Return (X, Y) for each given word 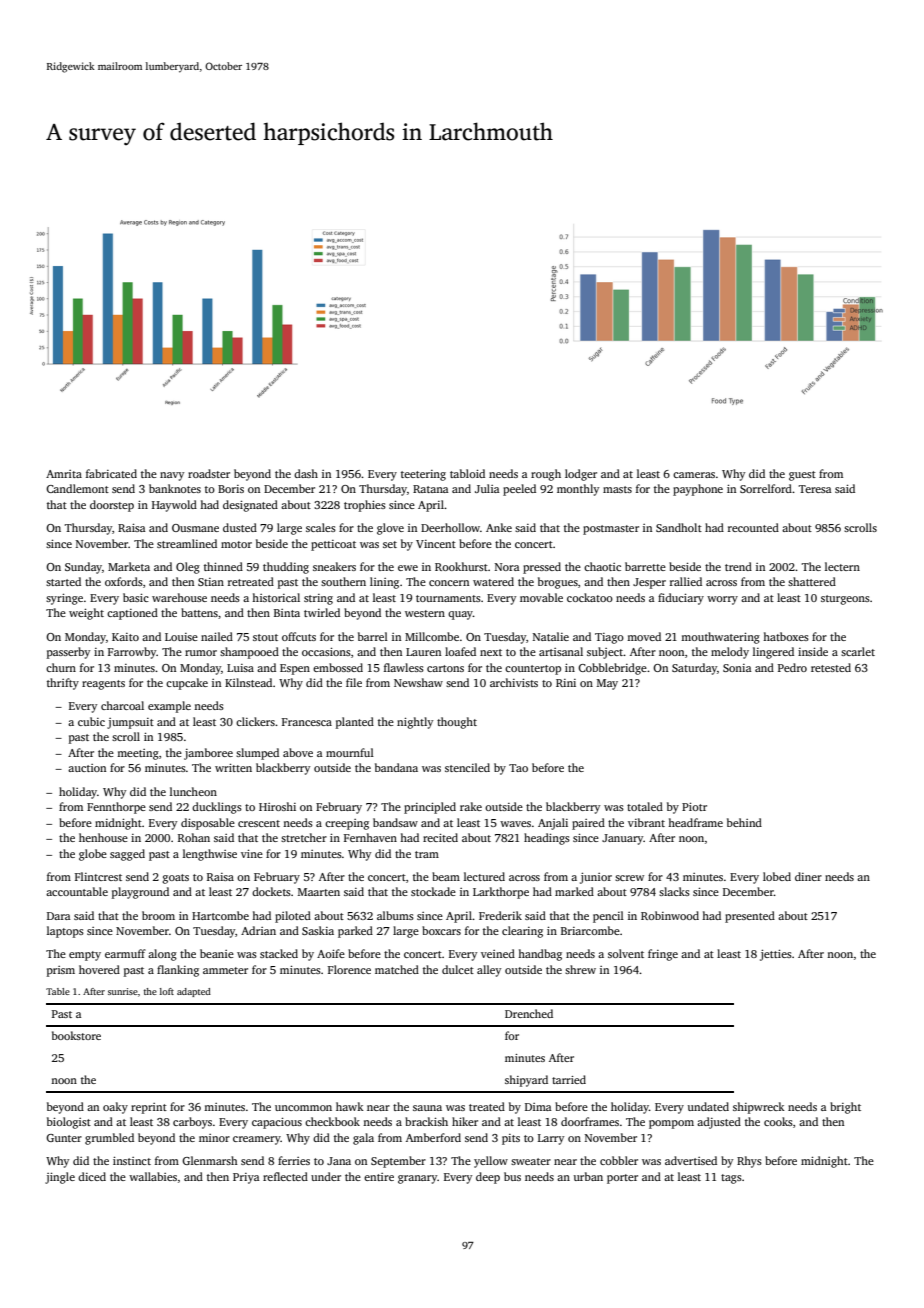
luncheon (193, 791)
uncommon (303, 1108)
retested (831, 667)
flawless (404, 667)
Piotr (694, 806)
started (63, 581)
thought (457, 723)
